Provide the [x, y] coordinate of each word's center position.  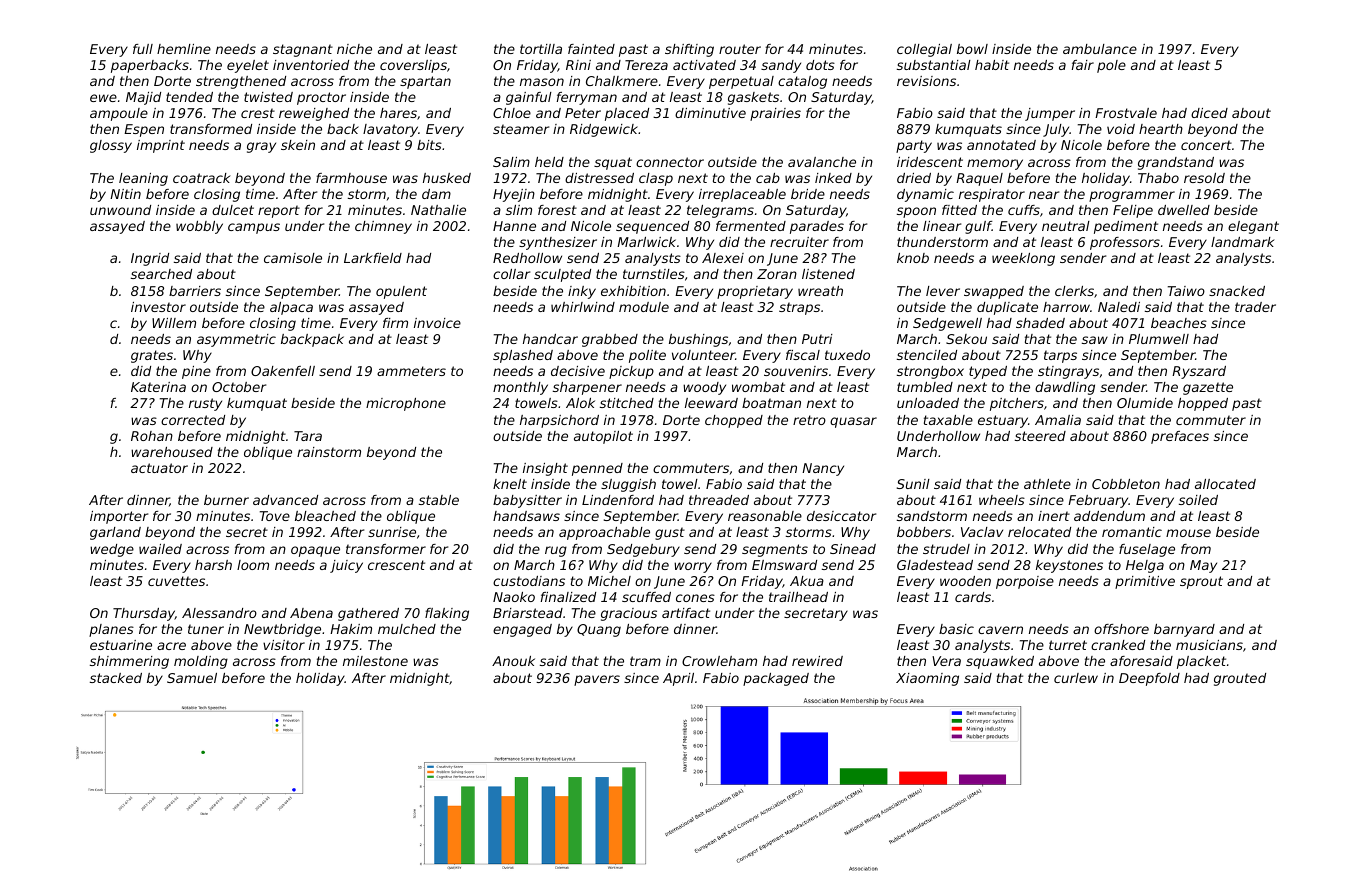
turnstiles [654, 274]
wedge [112, 550]
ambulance [1100, 49]
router [740, 49]
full [143, 49]
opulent [401, 292]
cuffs [1024, 210]
